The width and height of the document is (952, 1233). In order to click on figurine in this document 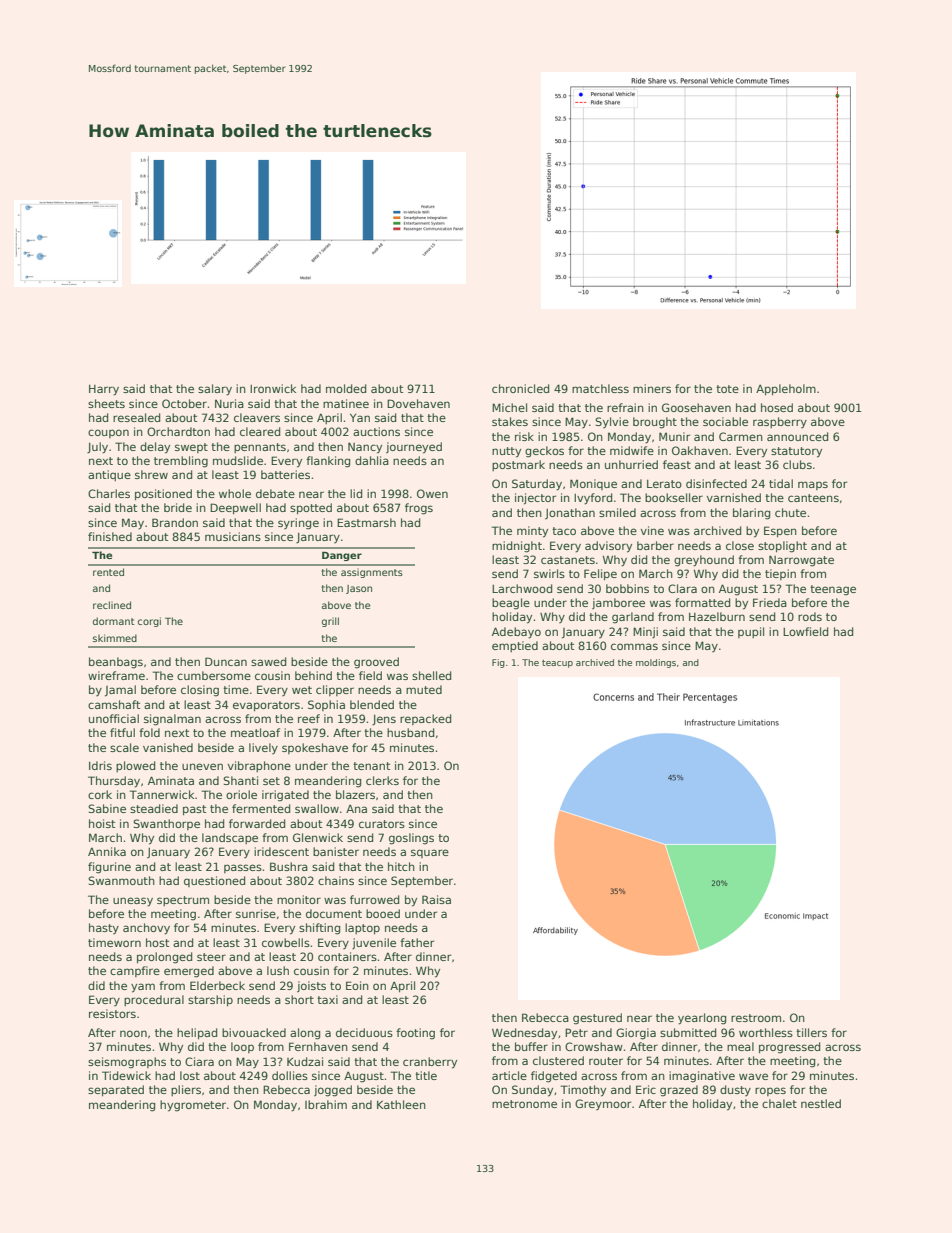, I will do `click(109, 868)`.
